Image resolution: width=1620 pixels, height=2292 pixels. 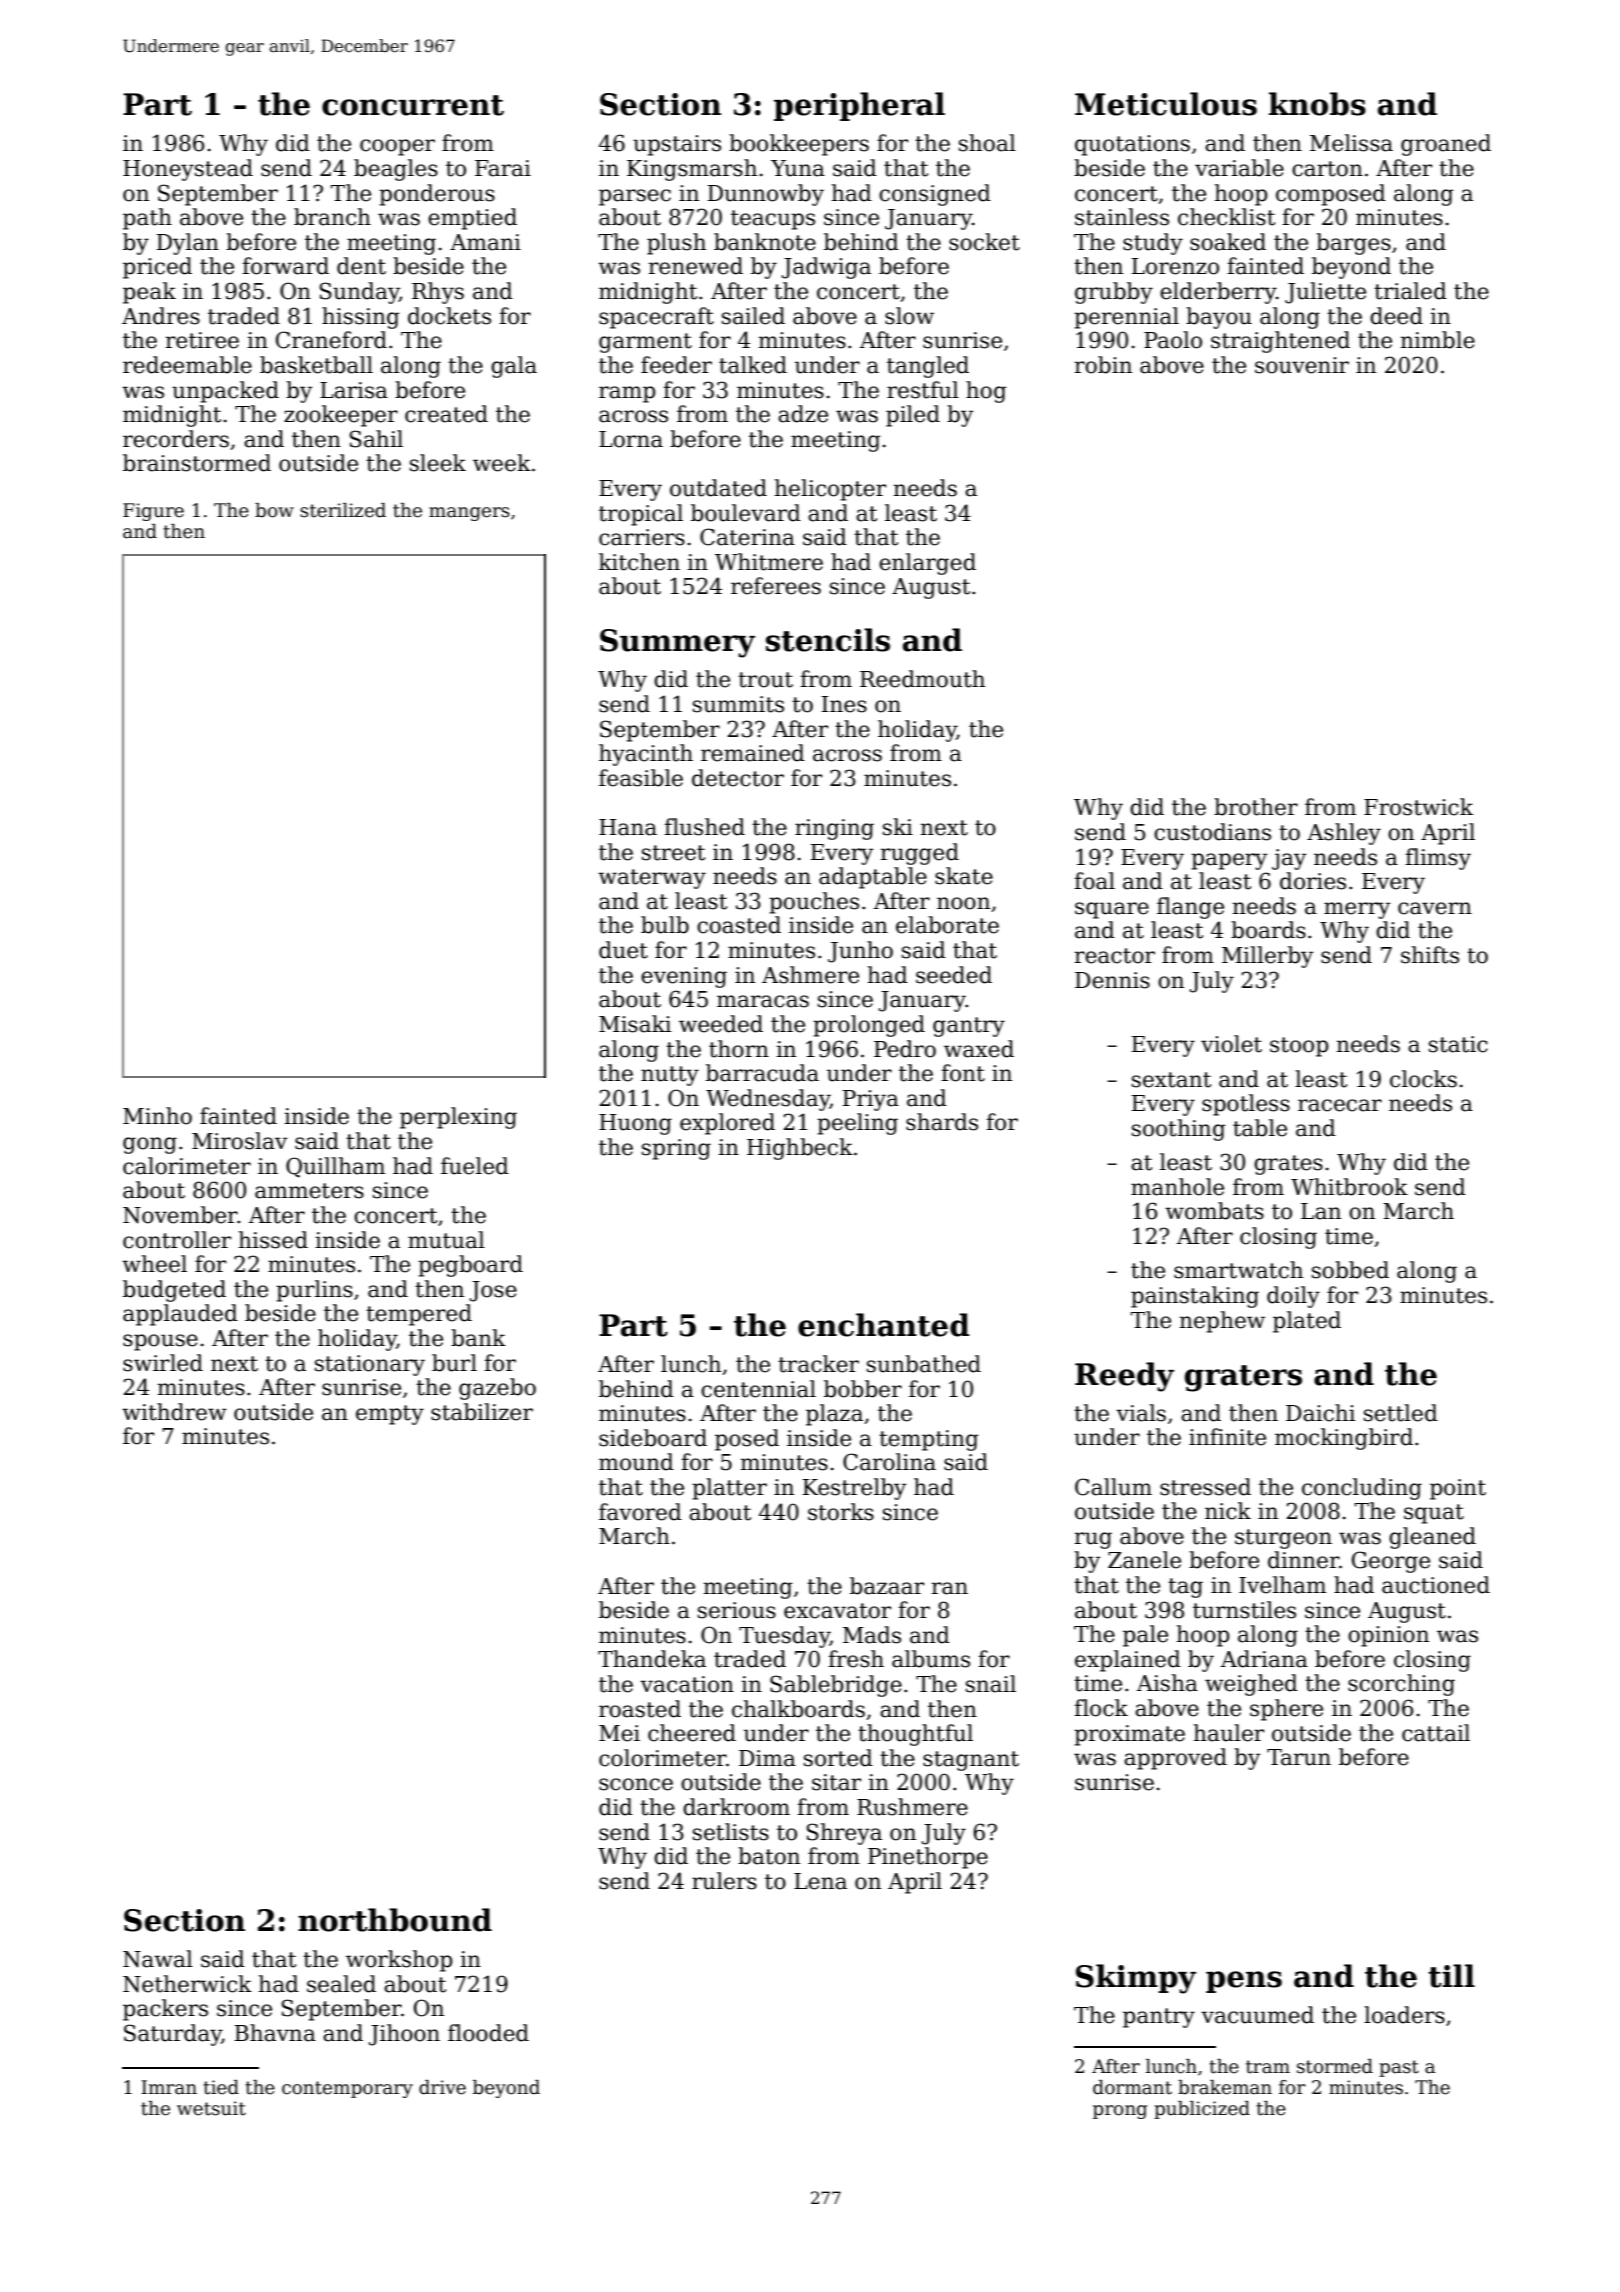 What do you see at coordinates (1351, 143) in the screenshot?
I see `Melissa` at bounding box center [1351, 143].
